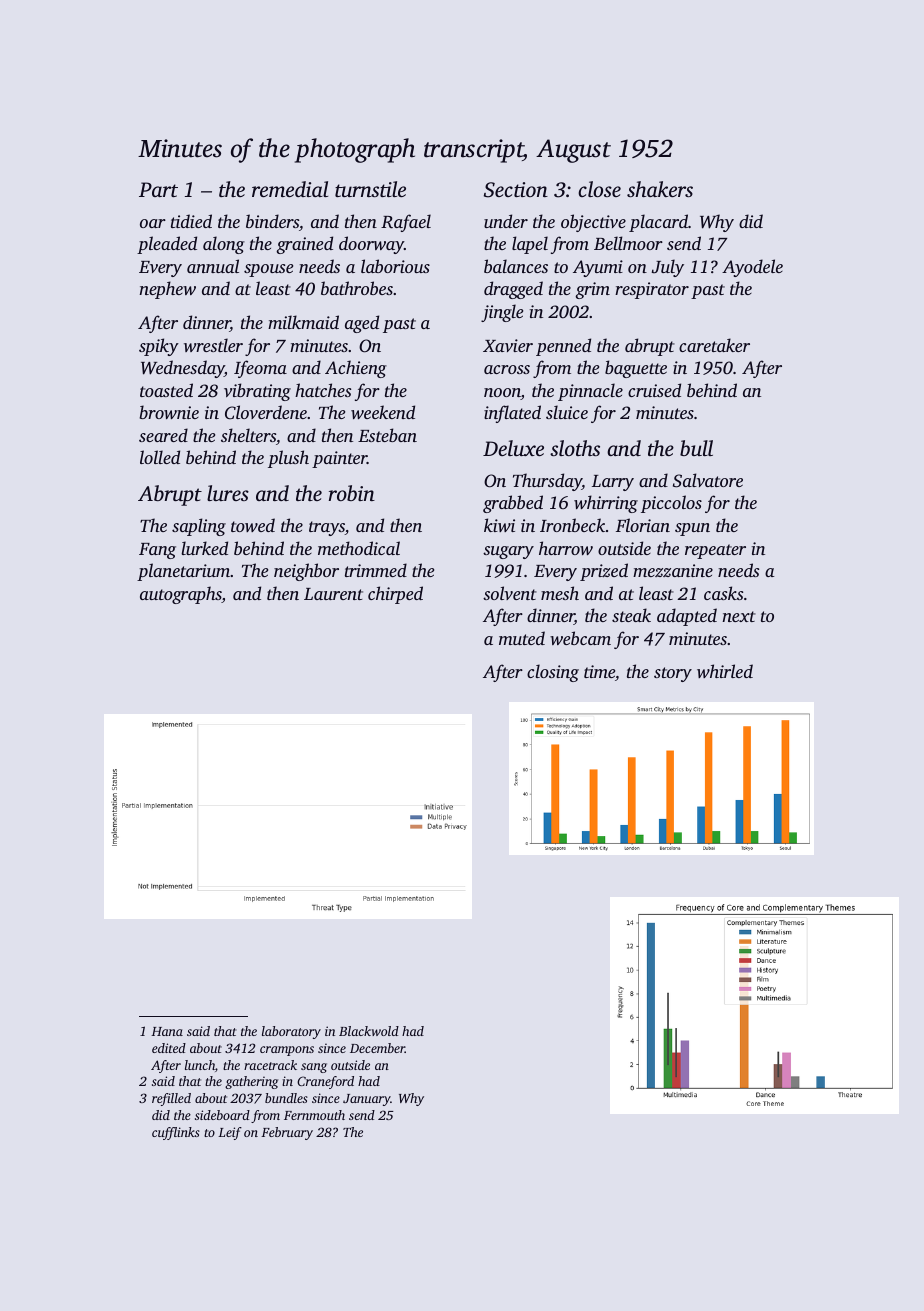 Image resolution: width=924 pixels, height=1311 pixels. Describe the element at coordinates (516, 190) in the document. I see `Section` at that location.
